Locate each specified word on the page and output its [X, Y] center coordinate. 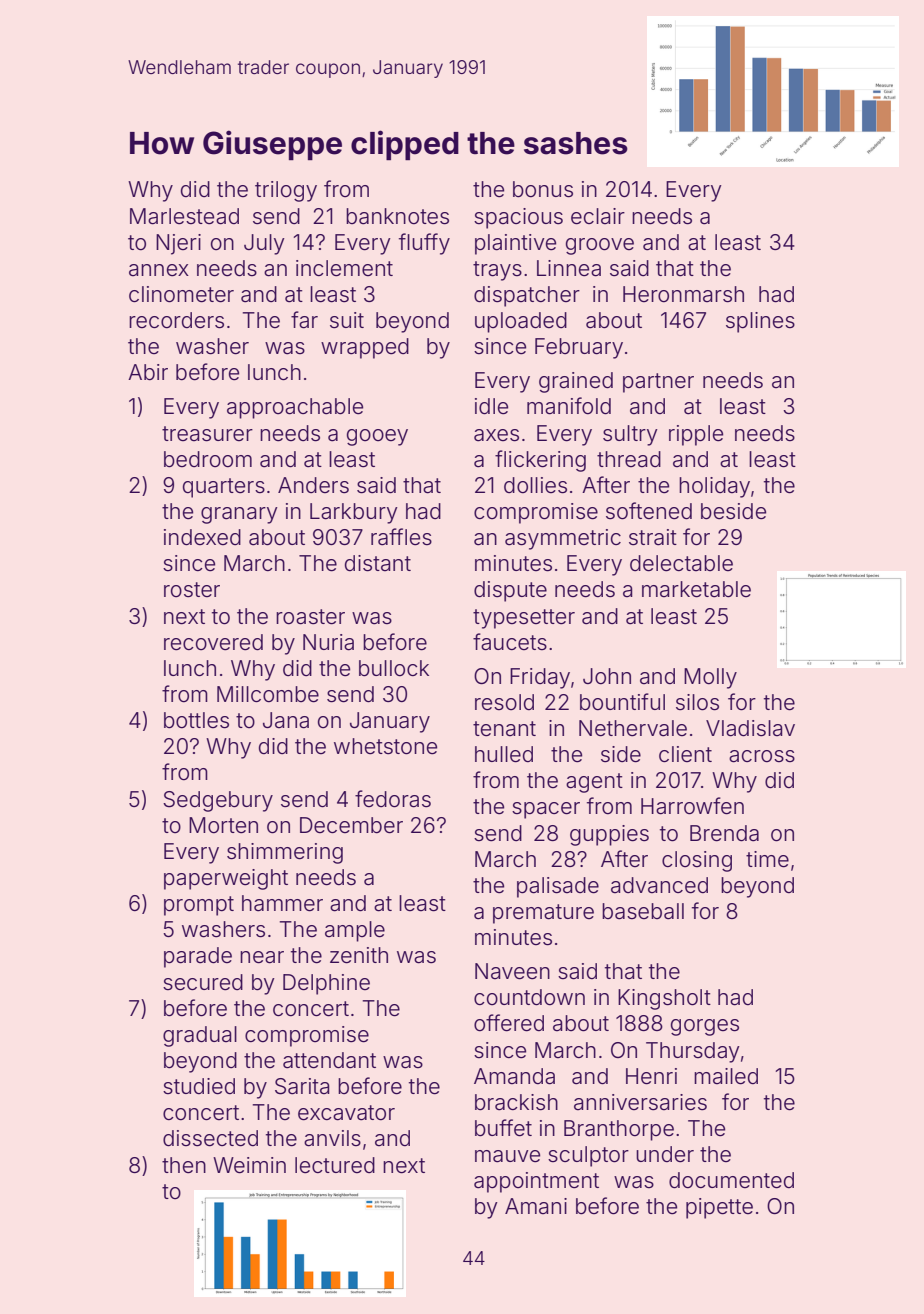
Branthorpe [619, 1130]
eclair [598, 216]
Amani [536, 1206]
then [184, 1165]
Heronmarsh [683, 294]
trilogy [286, 191]
